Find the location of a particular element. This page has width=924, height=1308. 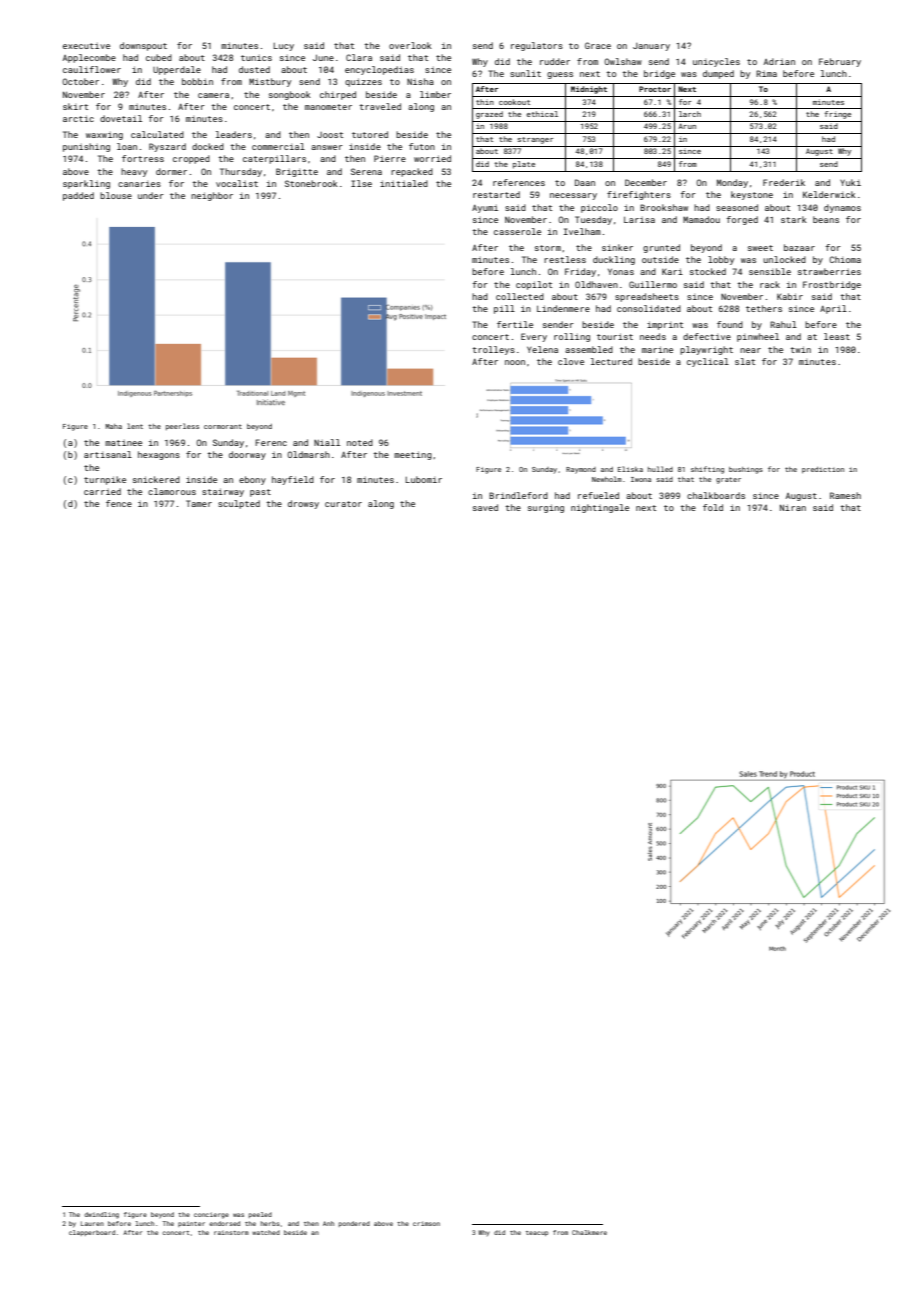

noon is located at coordinates (515, 362).
